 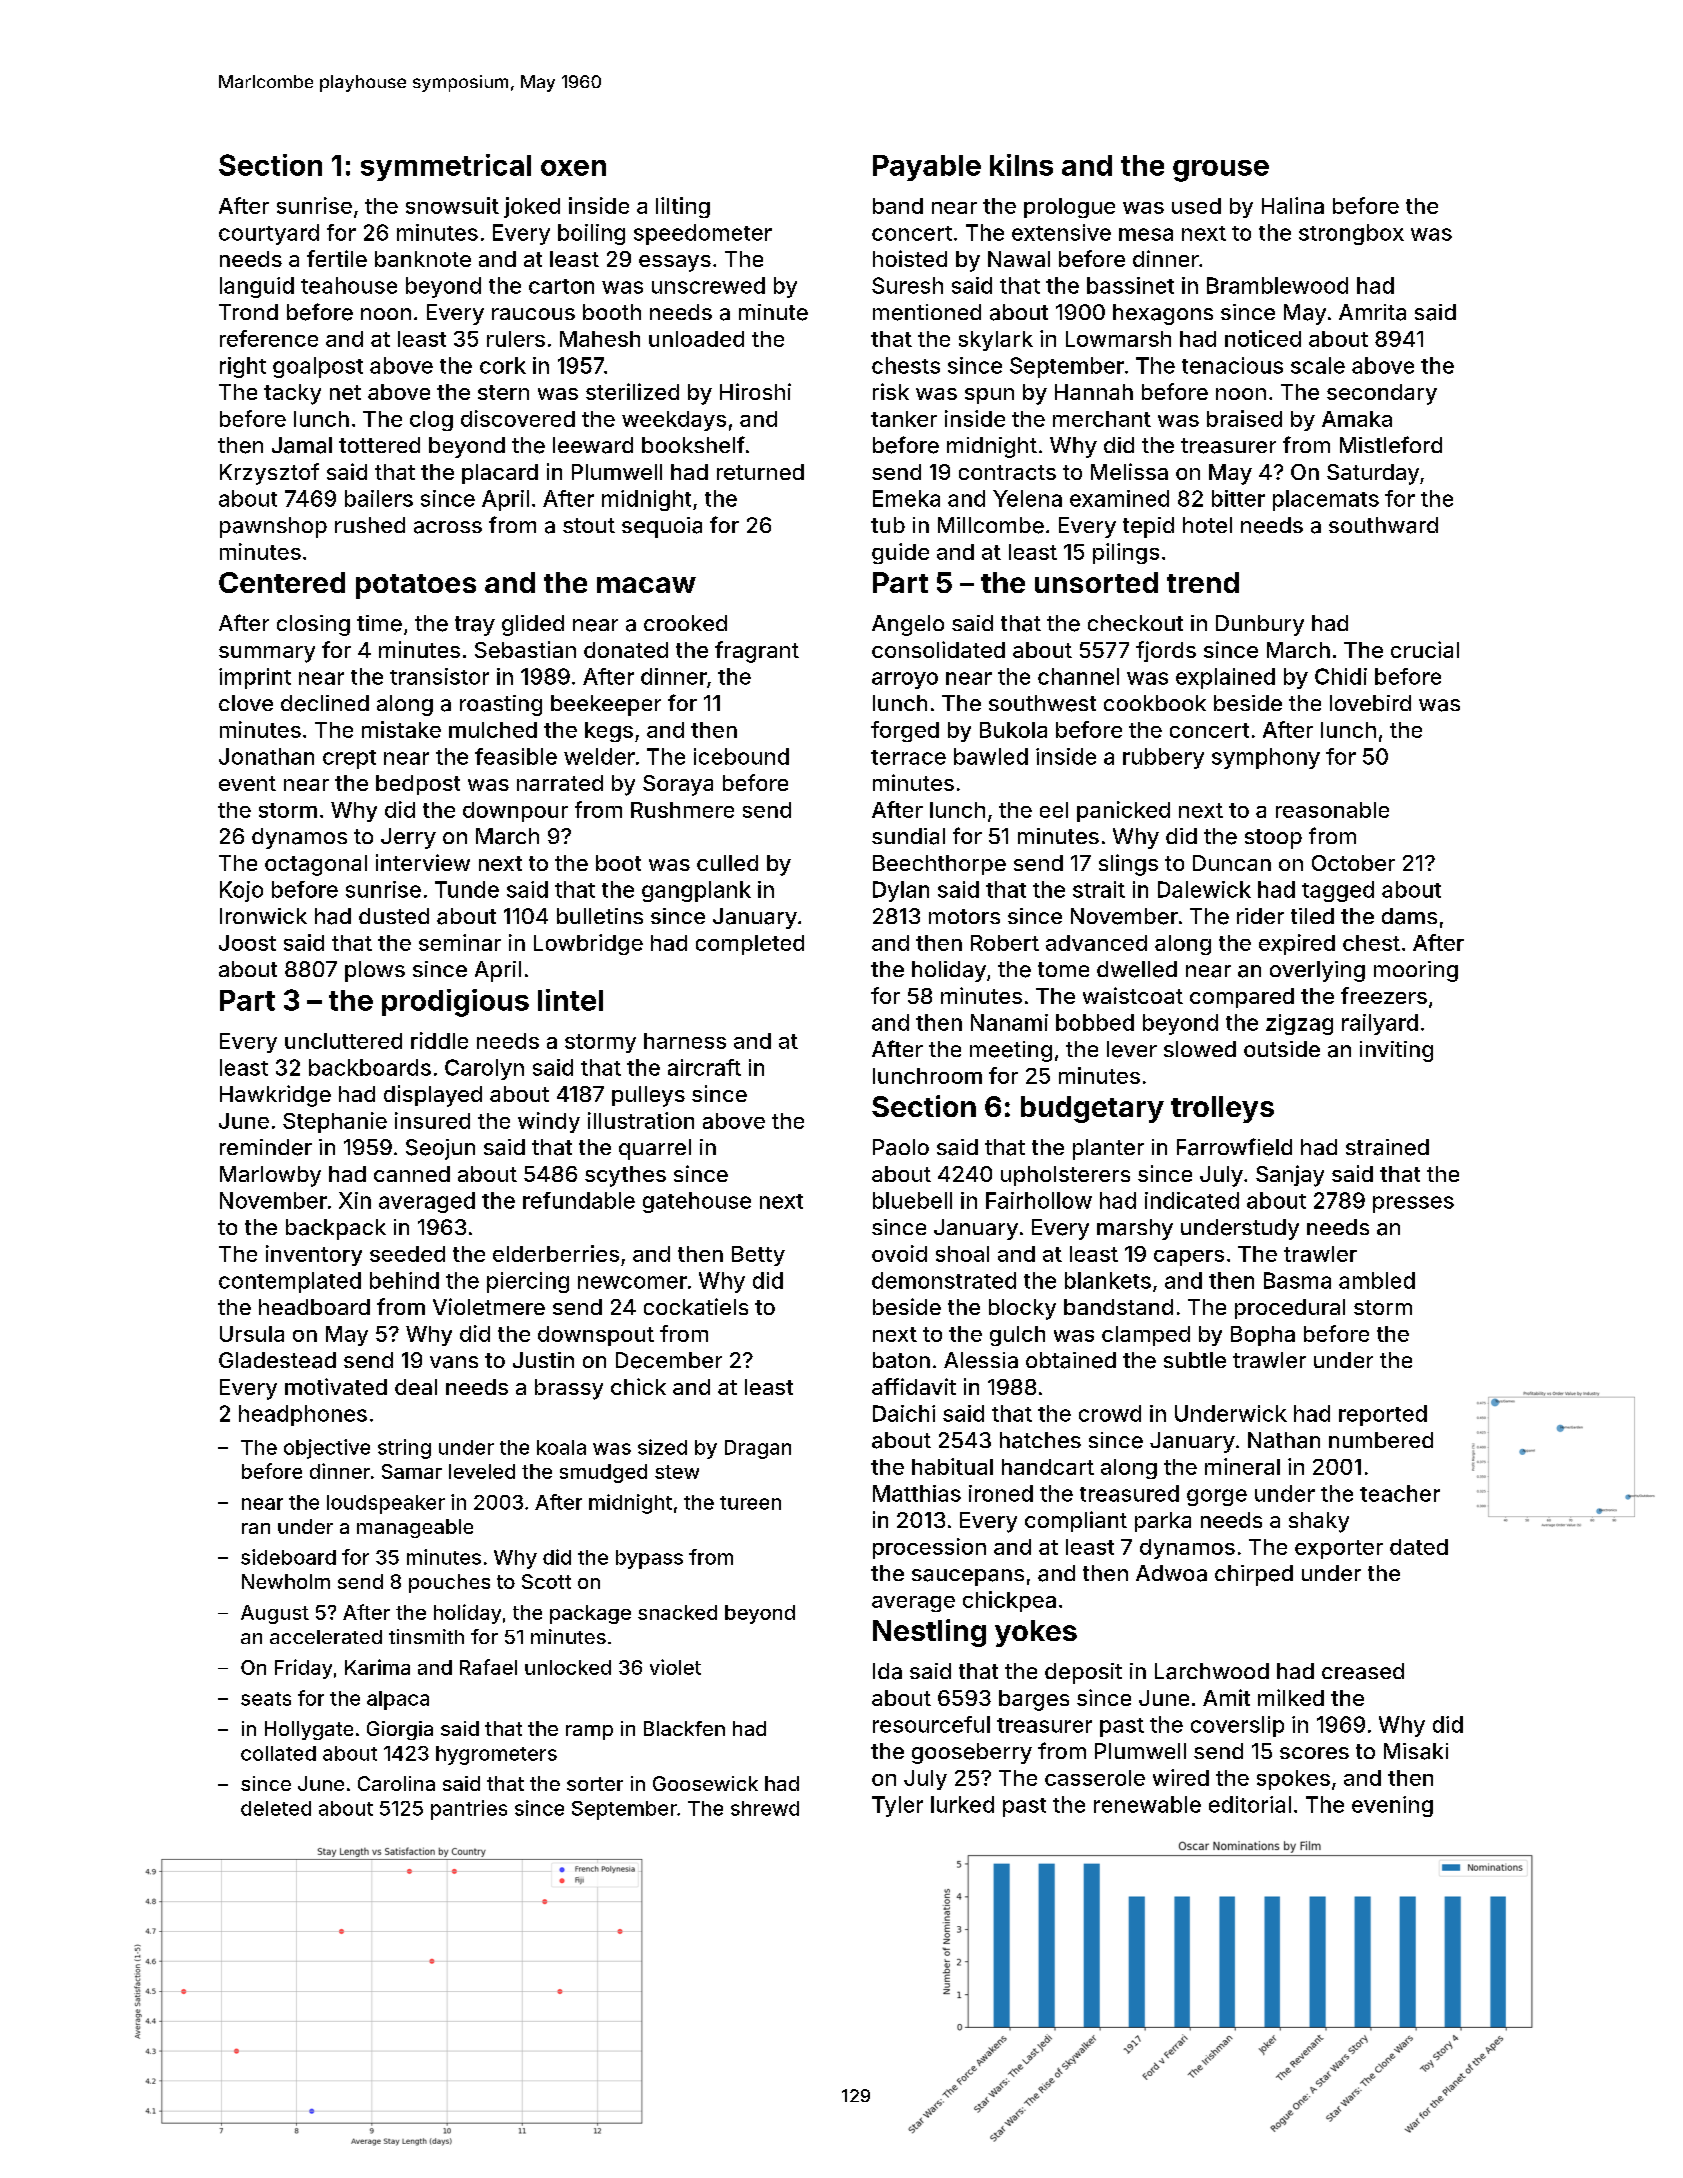 I want to click on smudged, so click(x=603, y=1473).
